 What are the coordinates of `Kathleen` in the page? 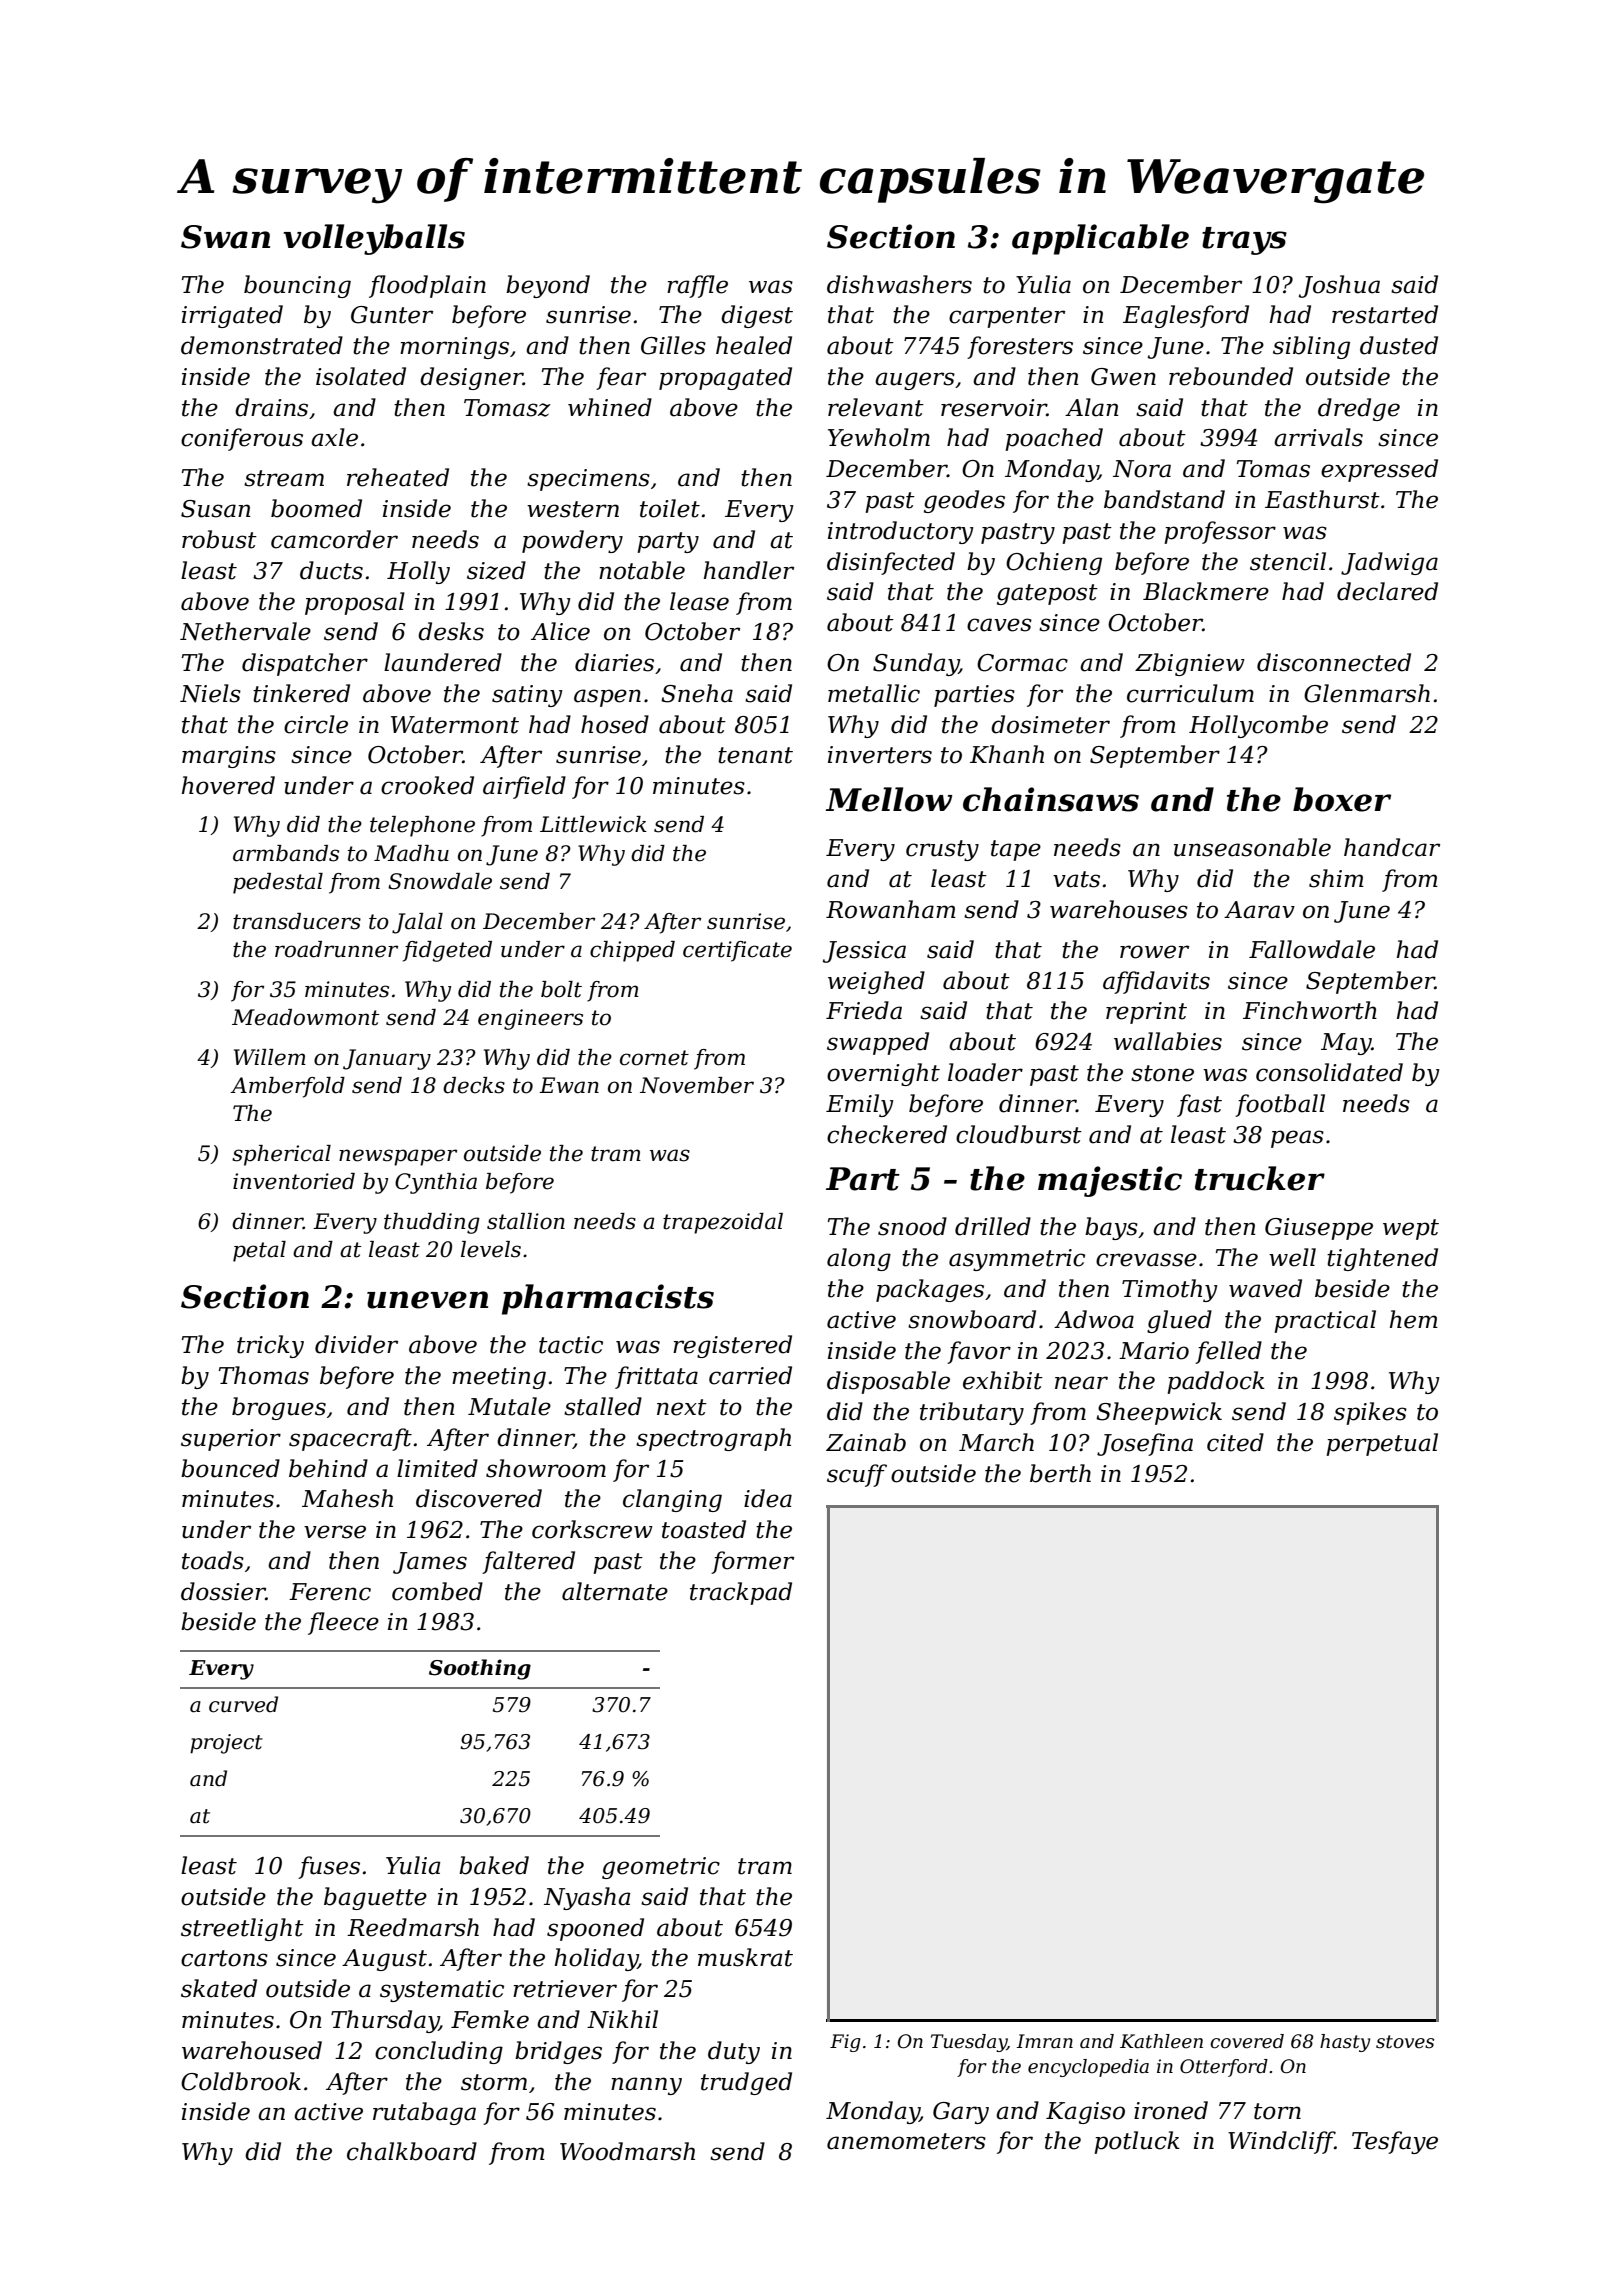 It's located at (1161, 2041).
